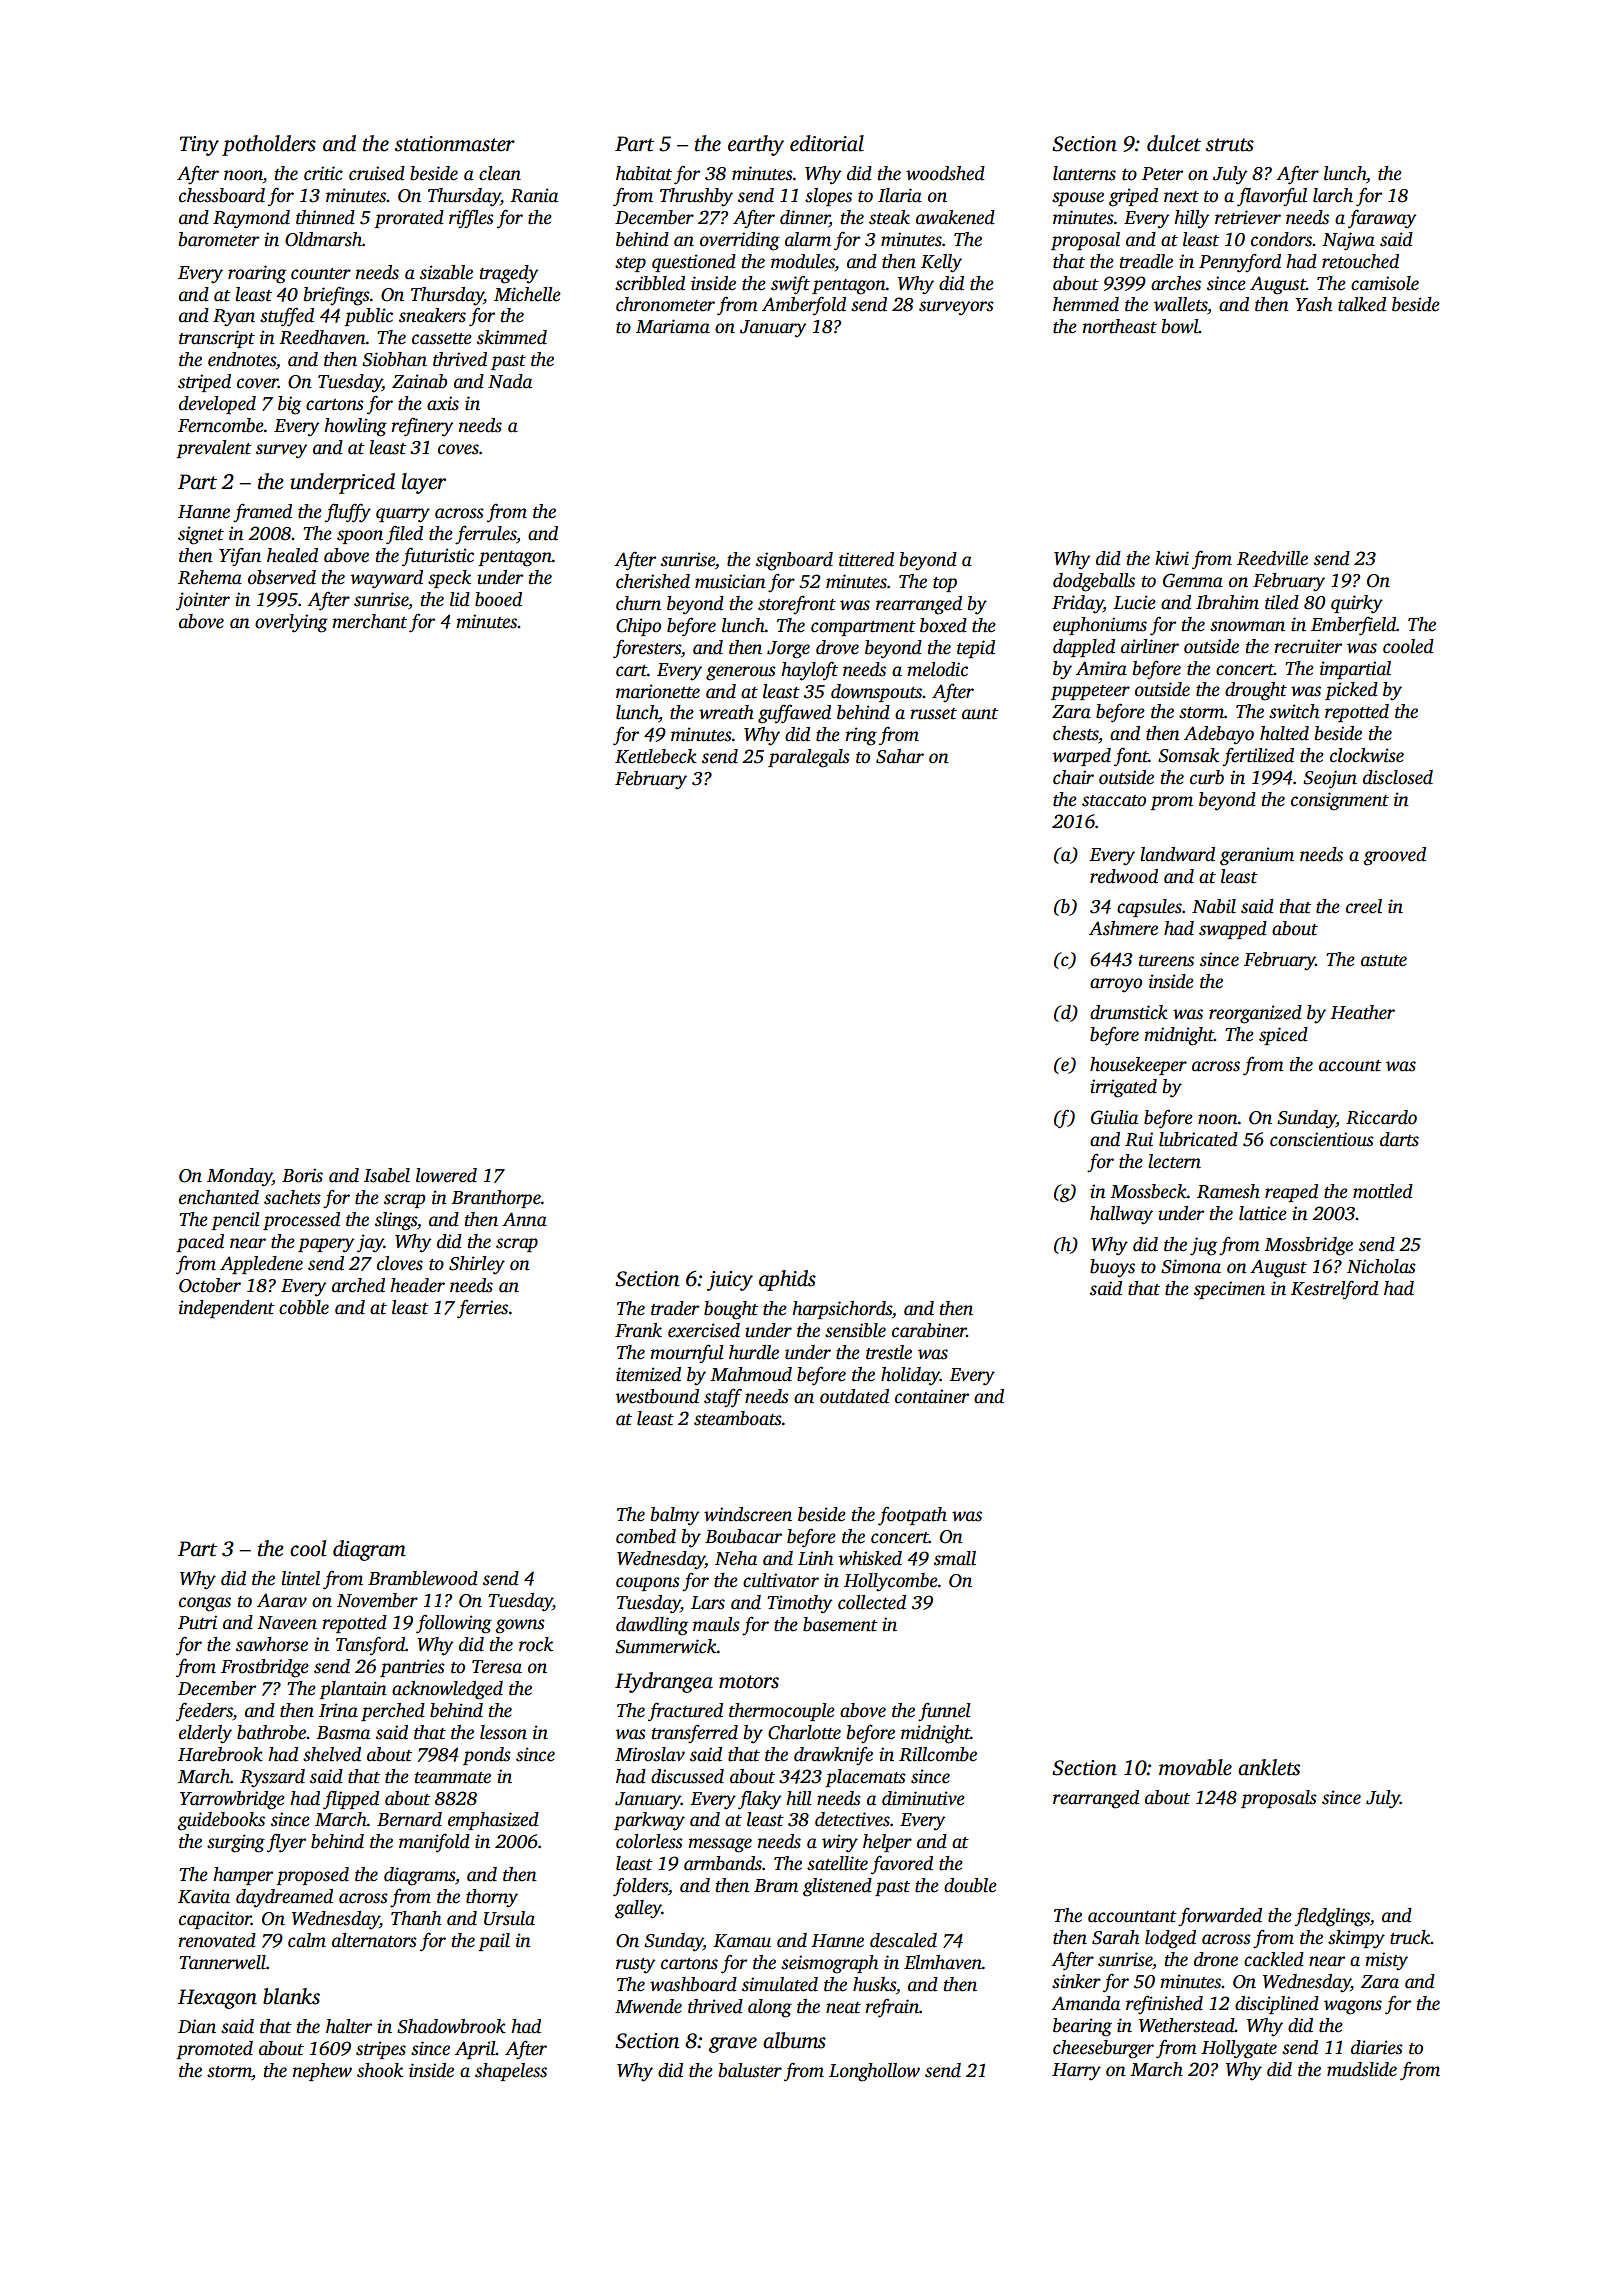 The height and width of the document is (2292, 1620). I want to click on dawdling, so click(652, 1626).
